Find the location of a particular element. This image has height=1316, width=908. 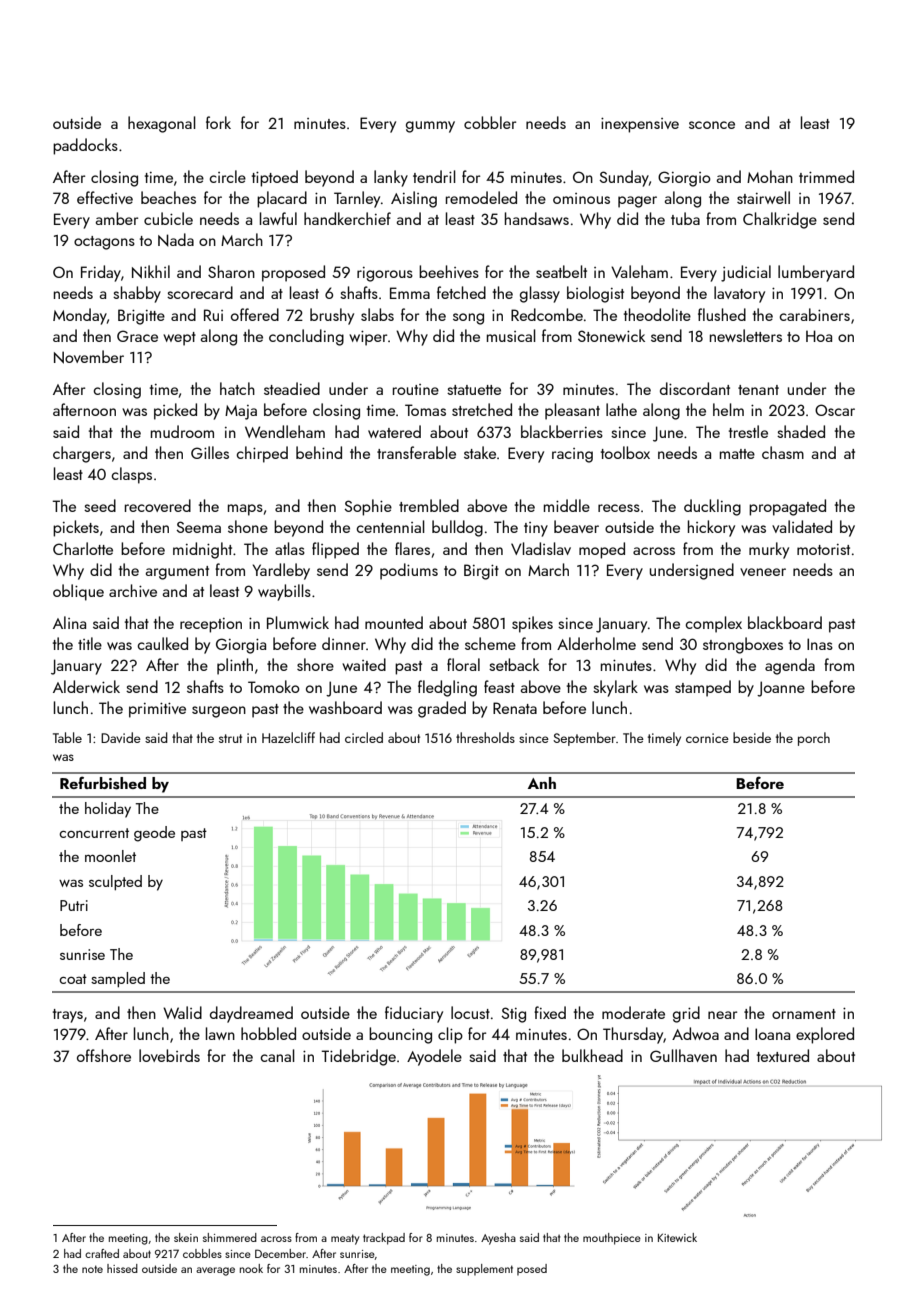

near is located at coordinates (722, 1015).
